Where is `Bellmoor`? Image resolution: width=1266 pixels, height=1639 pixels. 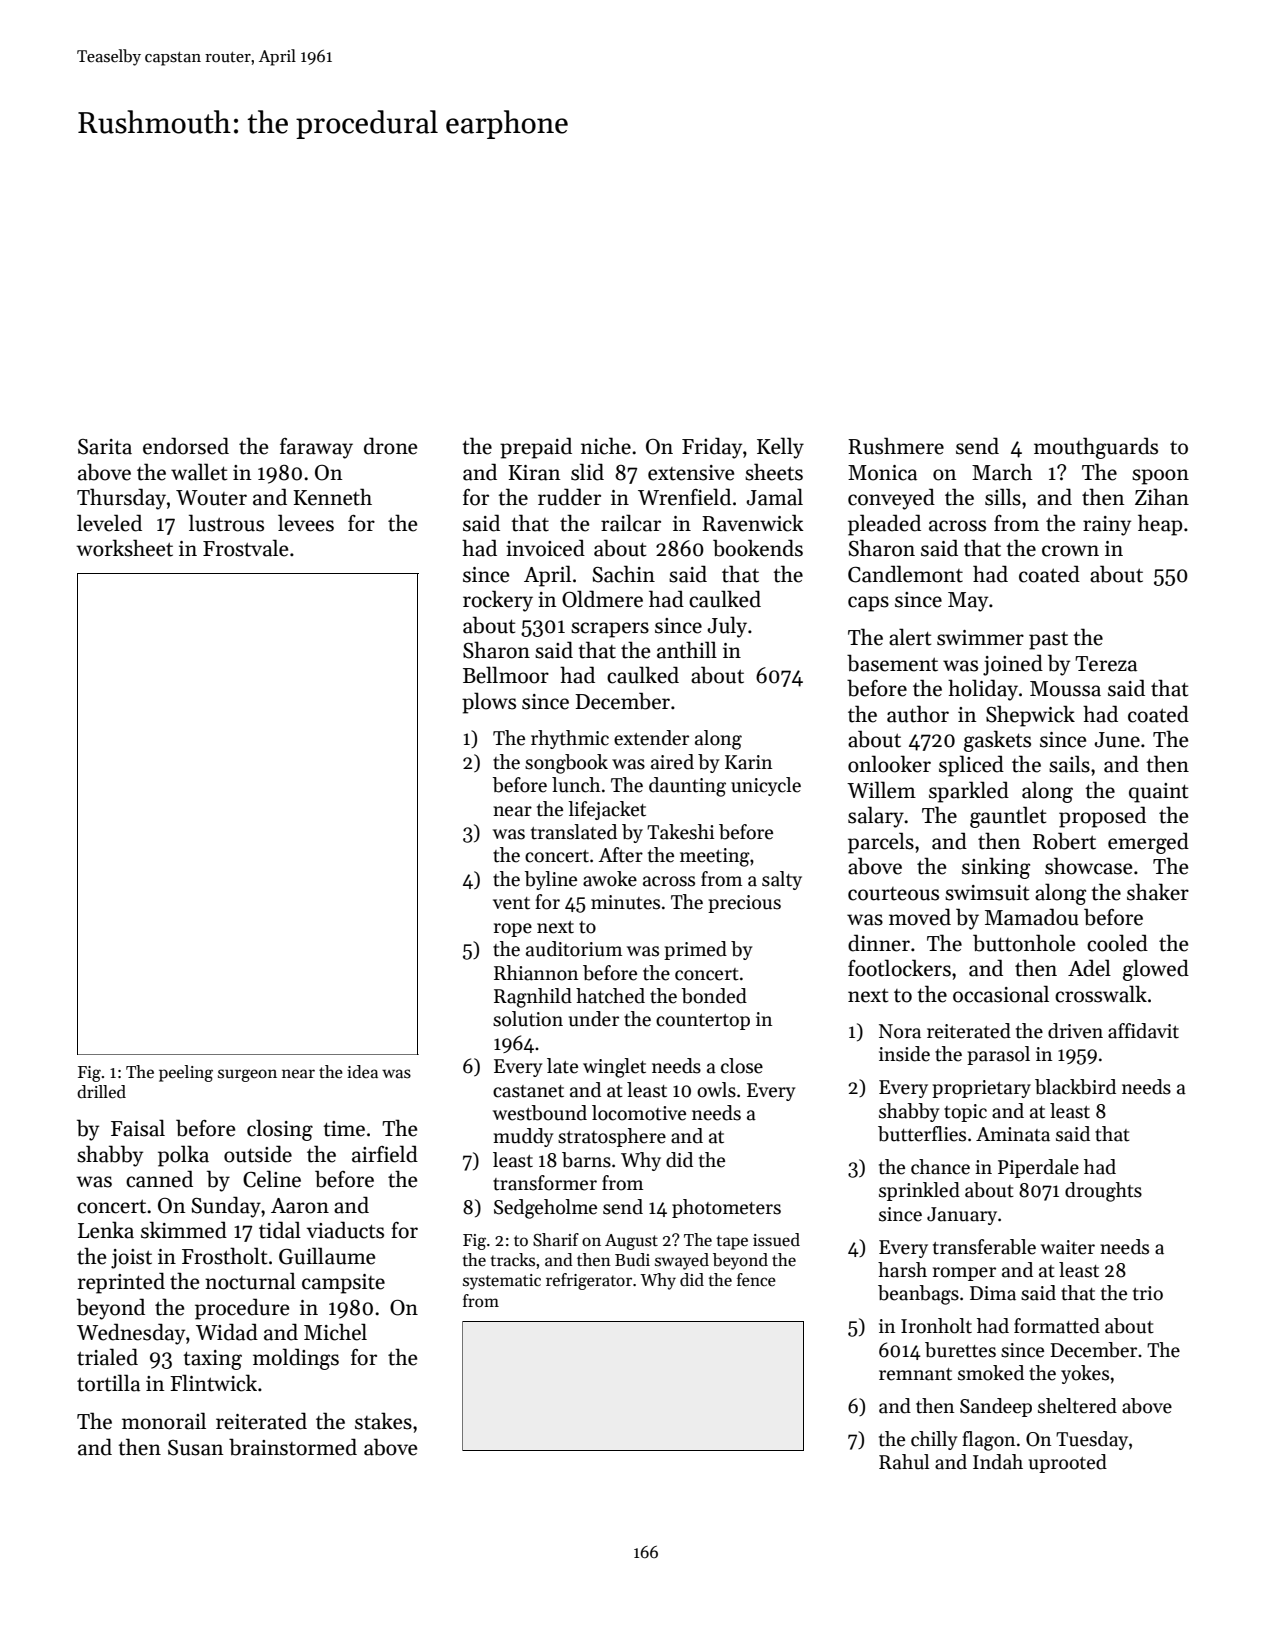 Bellmoor is located at coordinates (506, 675).
